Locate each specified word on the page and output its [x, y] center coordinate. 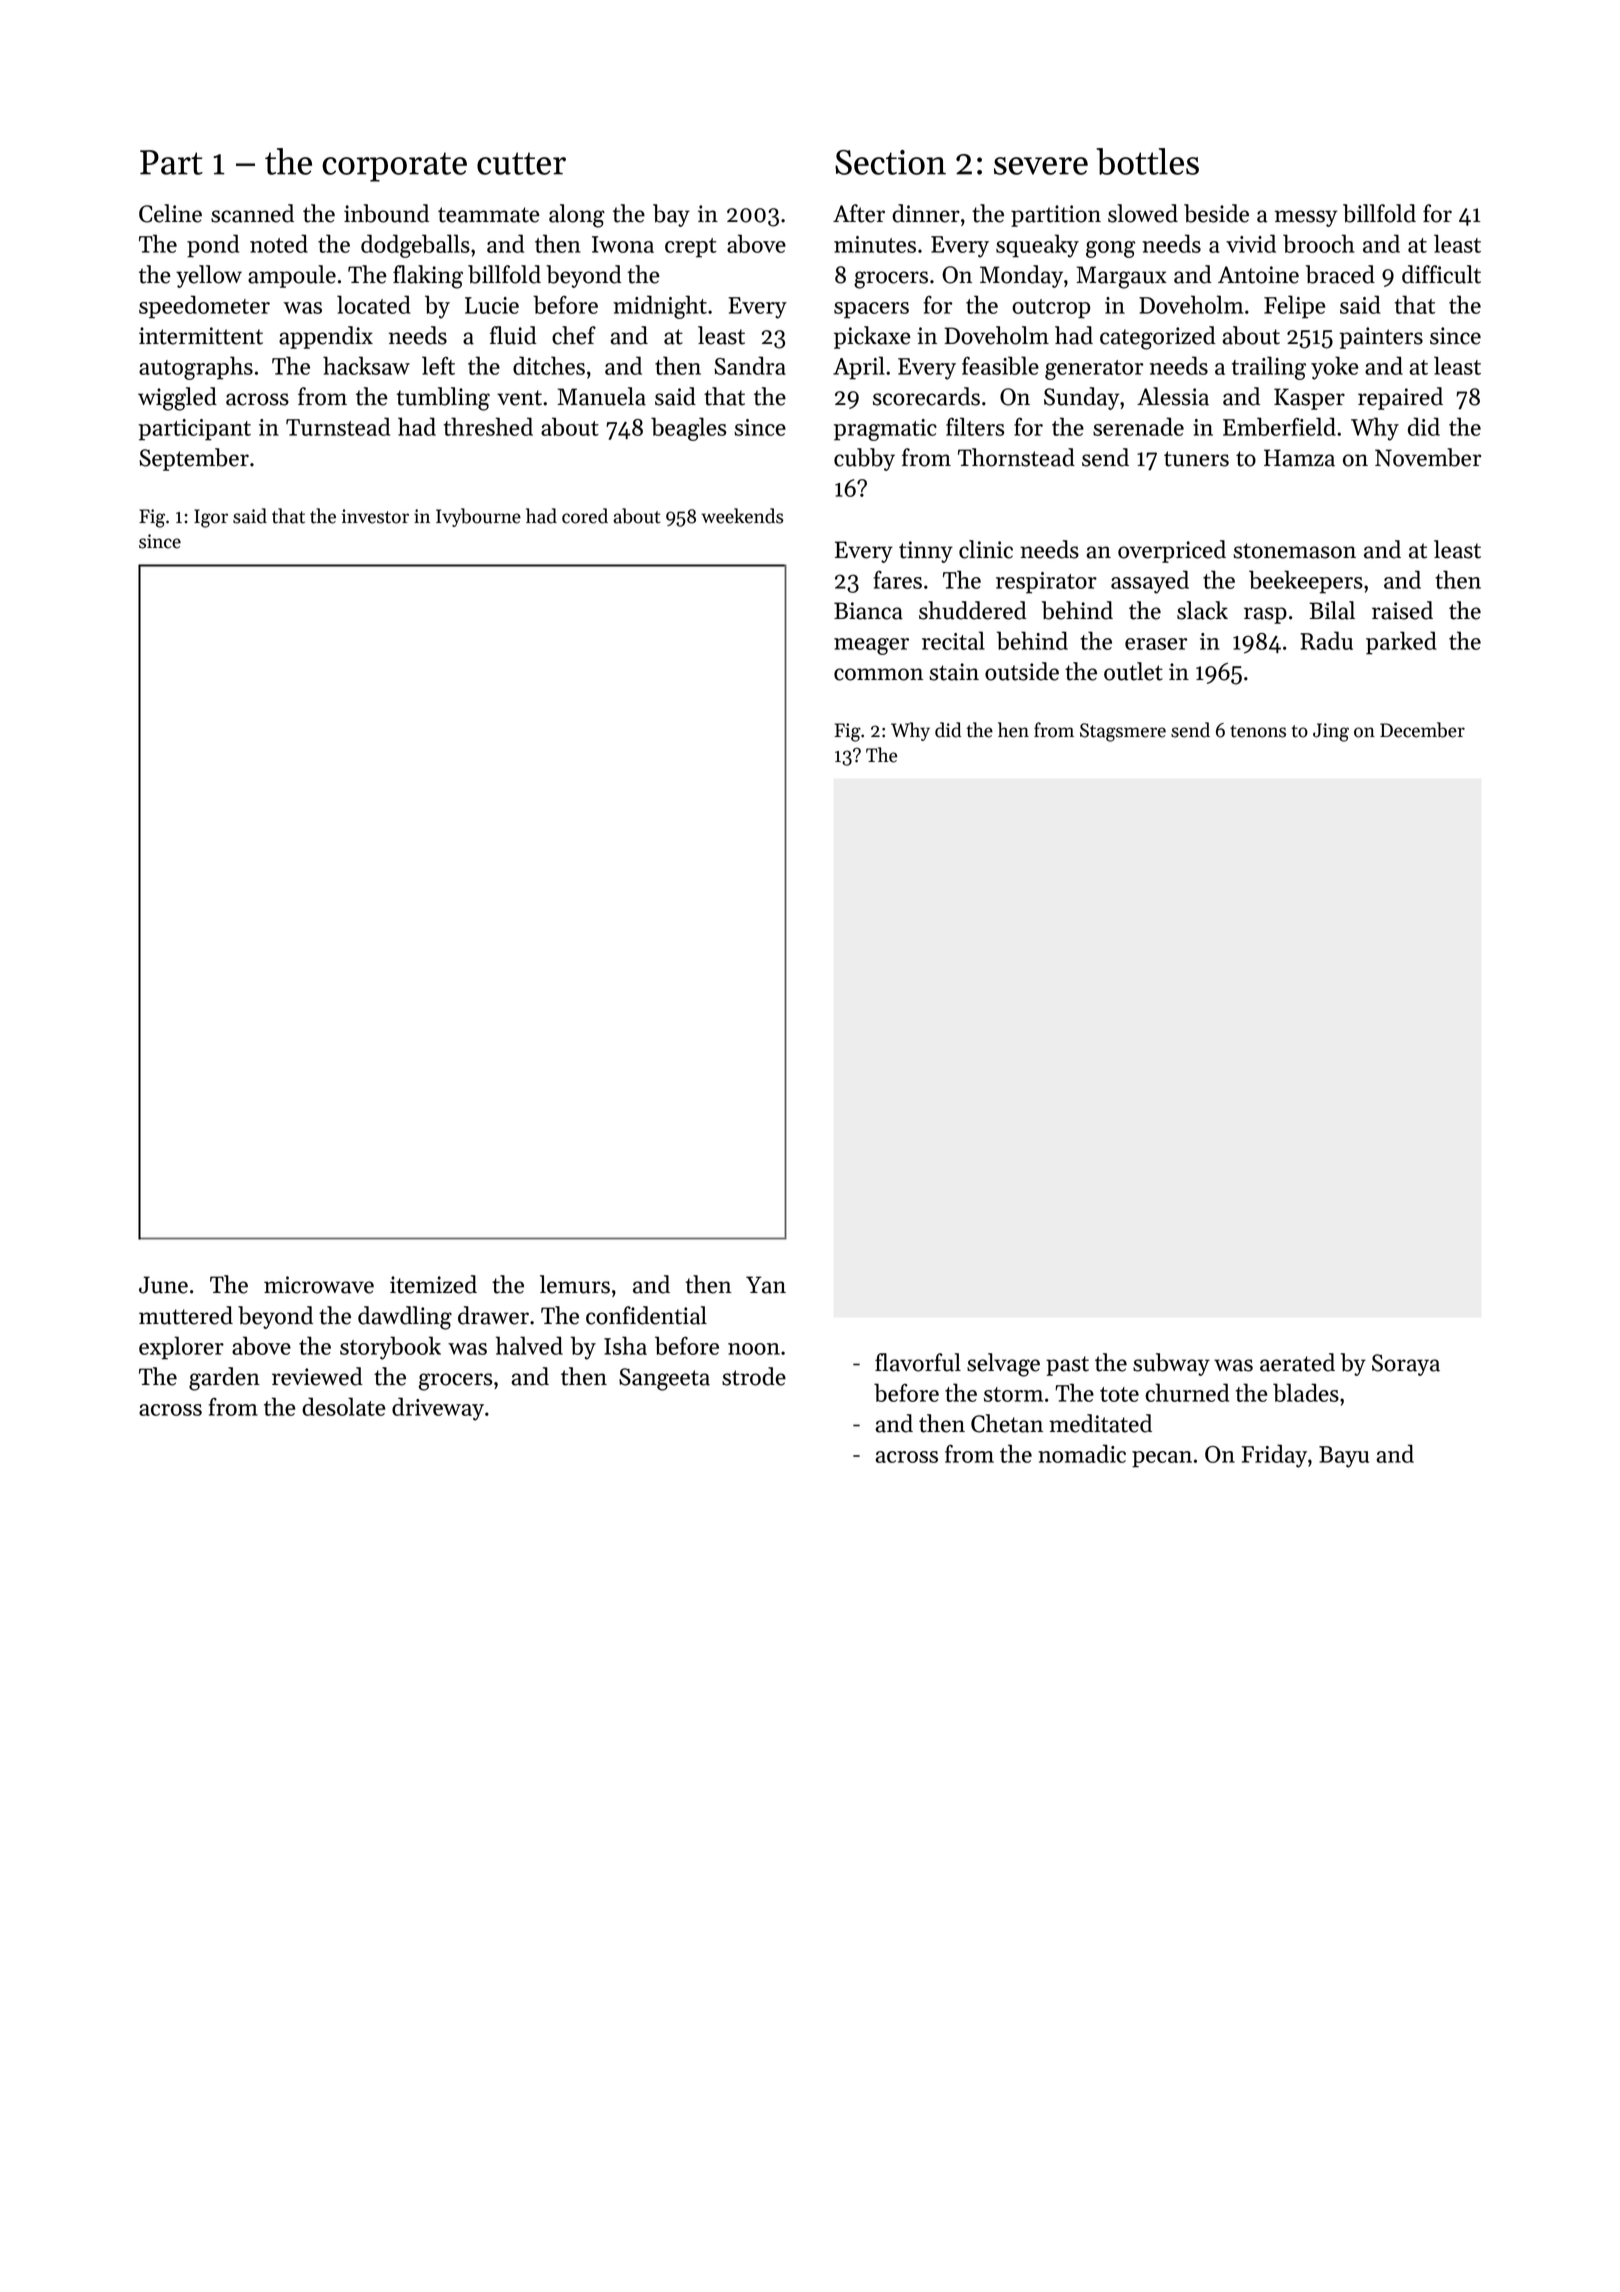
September [194, 459]
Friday [1274, 1456]
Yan [766, 1285]
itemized [433, 1284]
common [878, 674]
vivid [1251, 243]
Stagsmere [1123, 732]
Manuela [601, 396]
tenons [1258, 731]
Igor [211, 518]
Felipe [1295, 307]
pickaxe [872, 337]
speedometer [204, 307]
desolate [344, 1406]
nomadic [1082, 1453]
